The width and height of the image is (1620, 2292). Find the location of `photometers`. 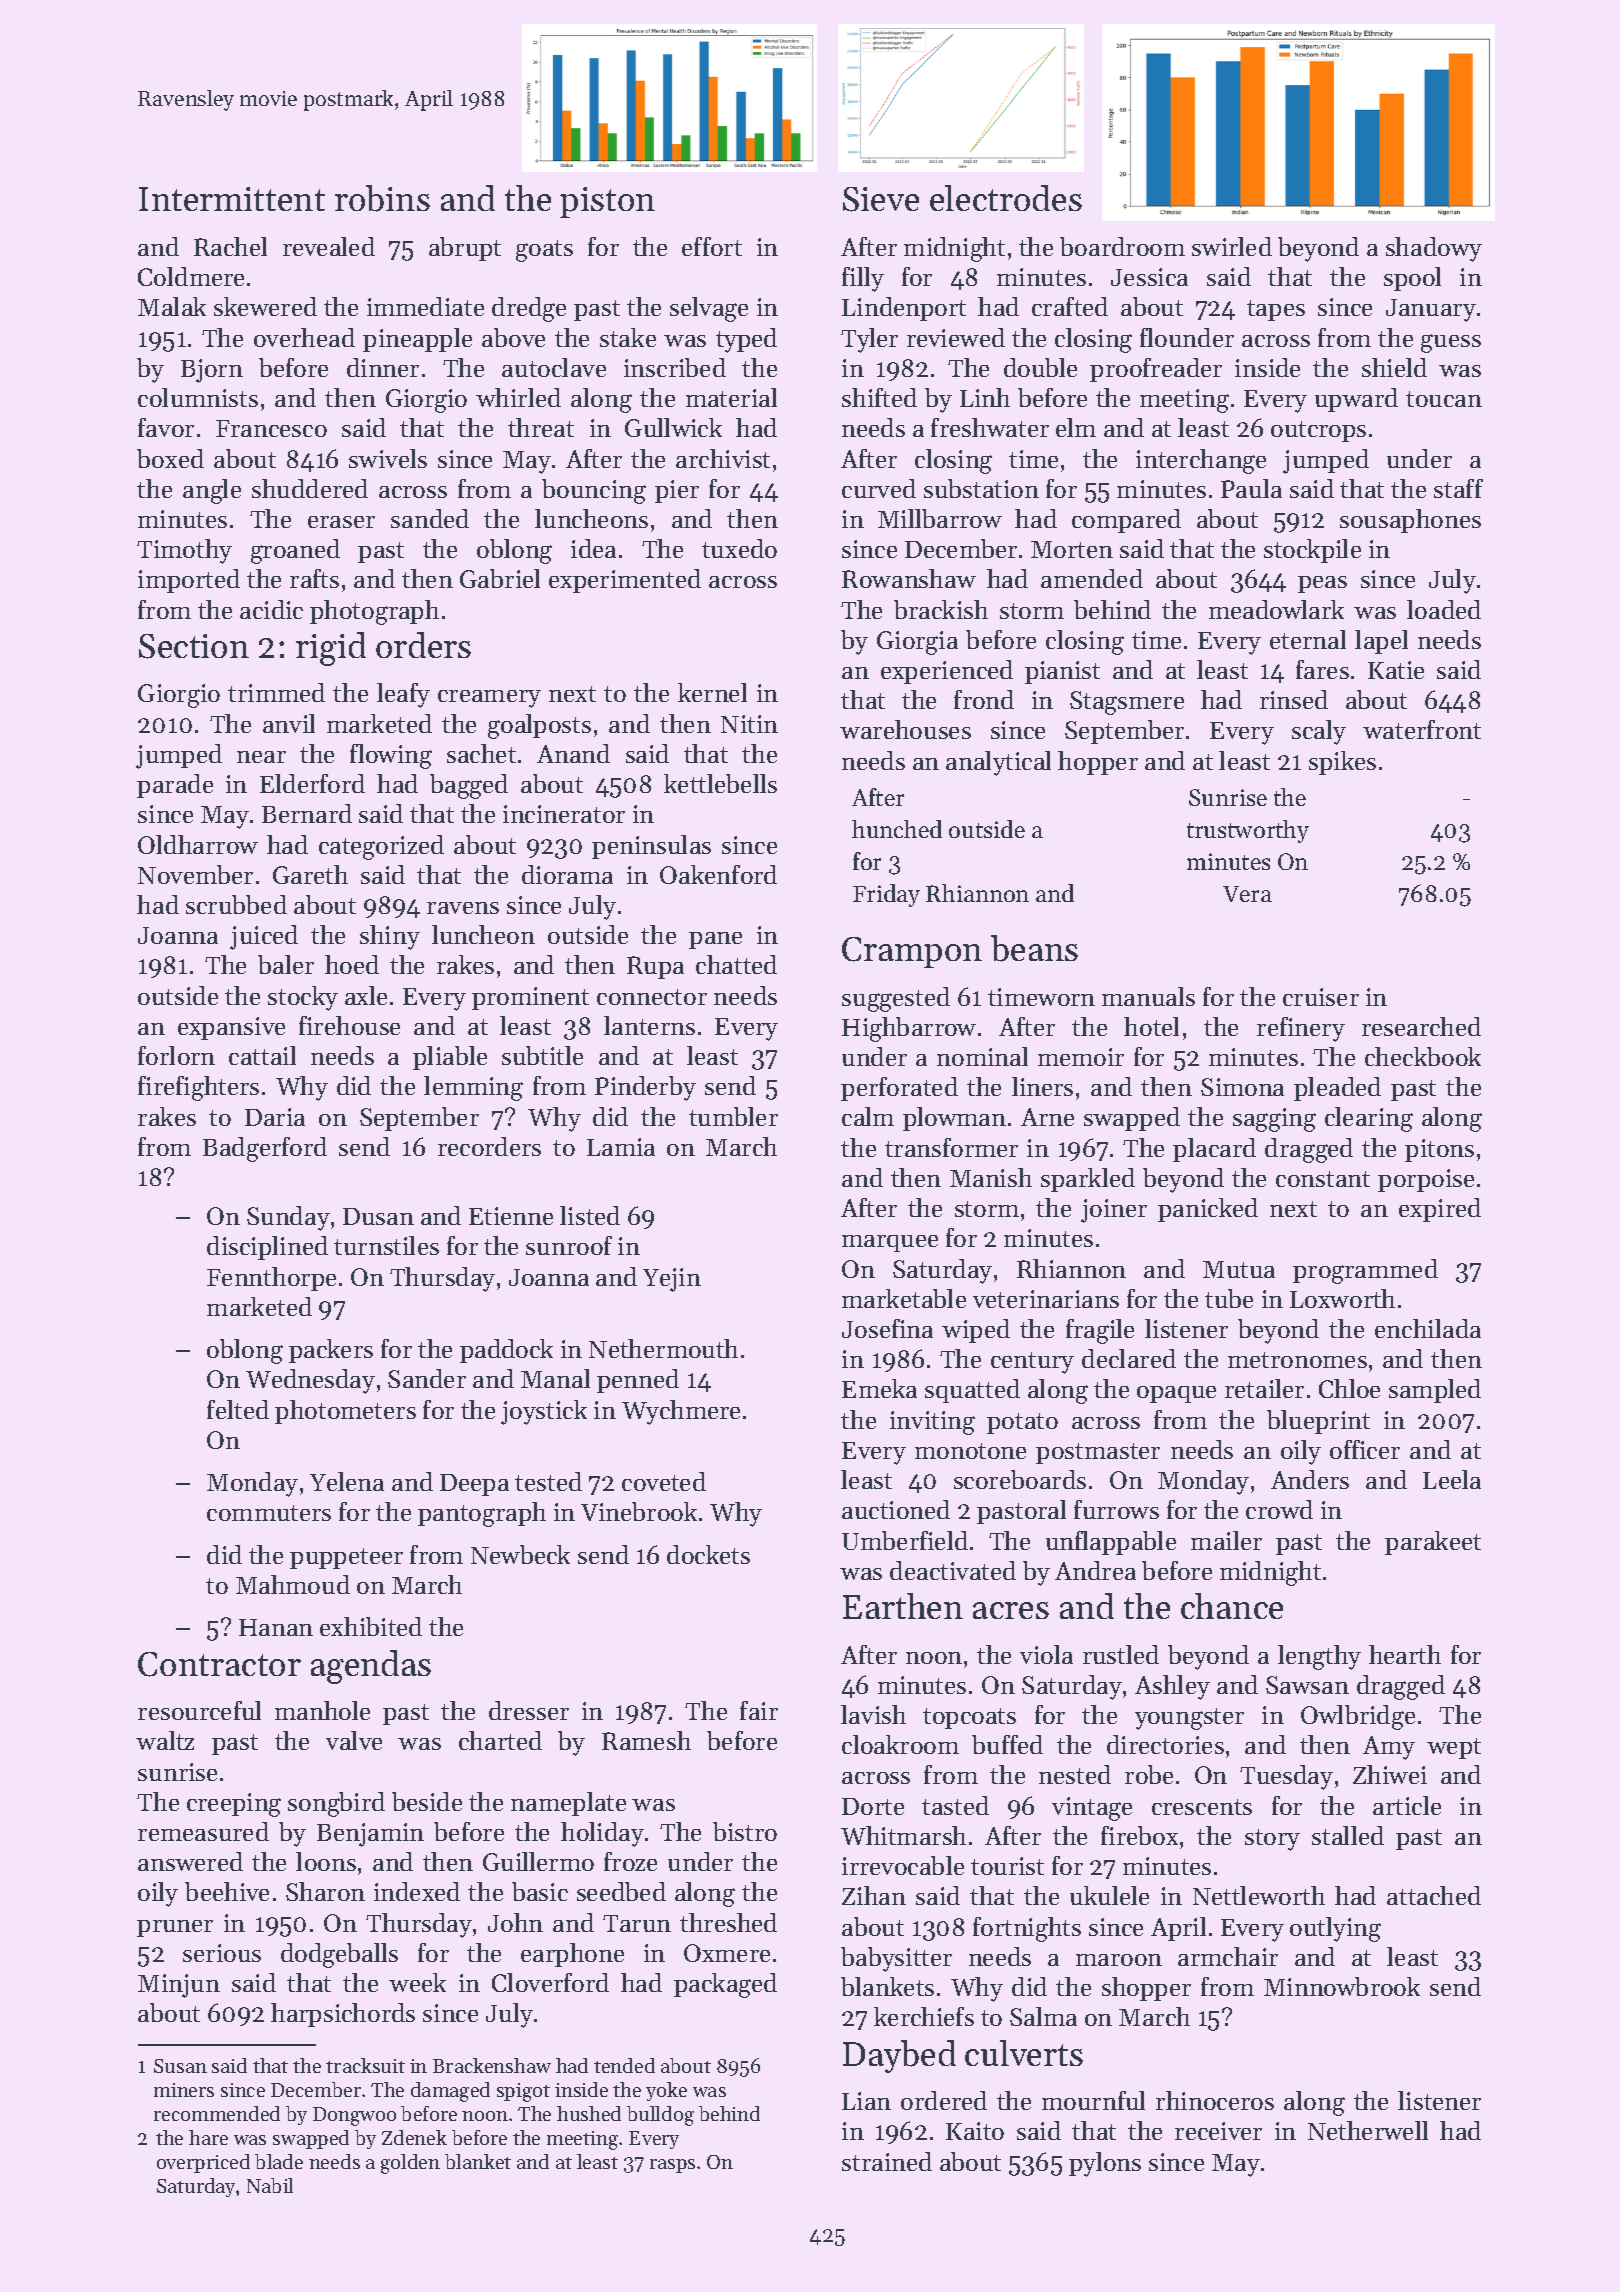

photometers is located at coordinates (345, 1412).
